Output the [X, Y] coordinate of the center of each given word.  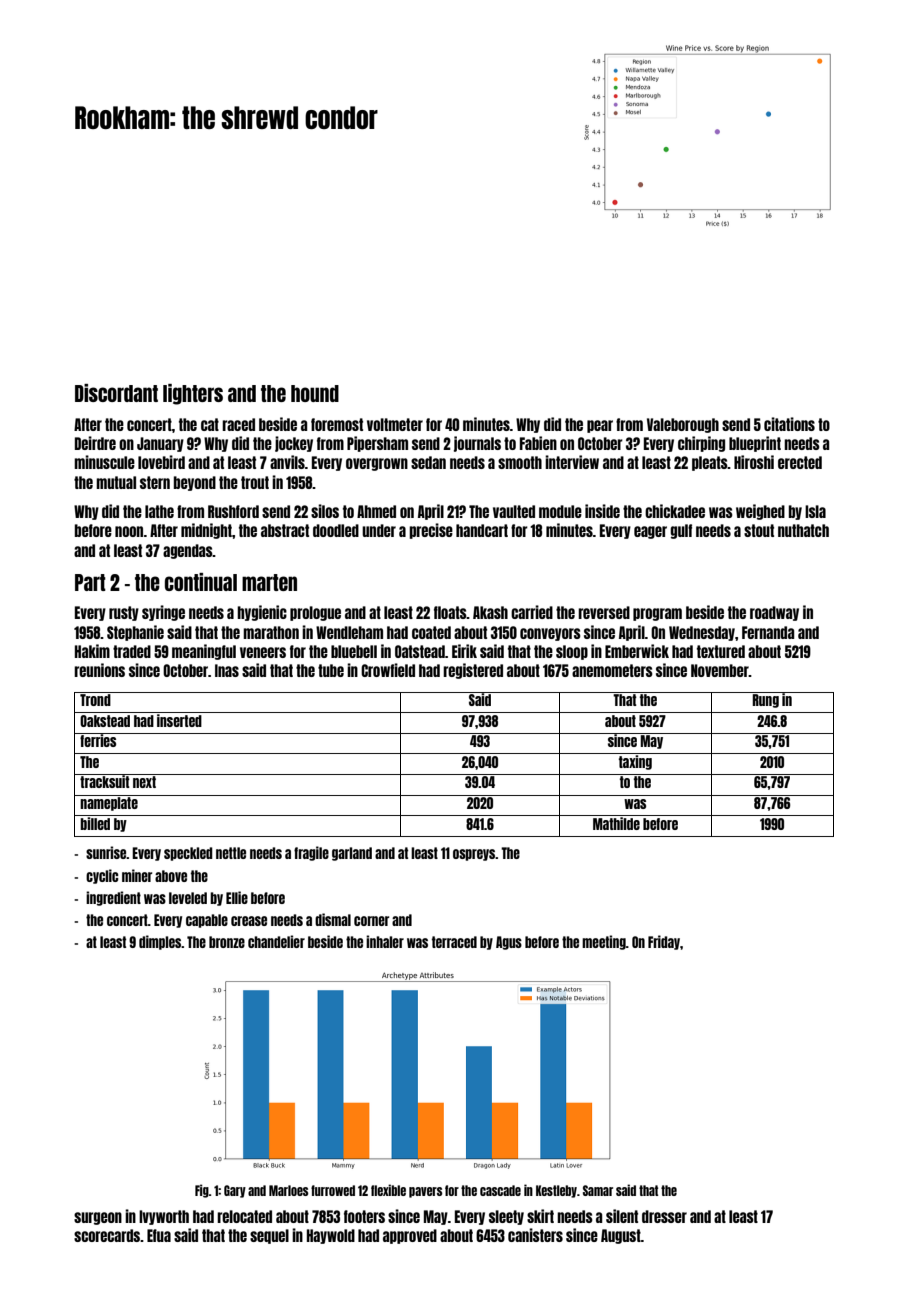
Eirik [464, 651]
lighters [193, 394]
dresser [664, 1216]
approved [410, 1236]
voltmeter [395, 424]
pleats [710, 463]
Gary [235, 1191]
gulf [681, 531]
